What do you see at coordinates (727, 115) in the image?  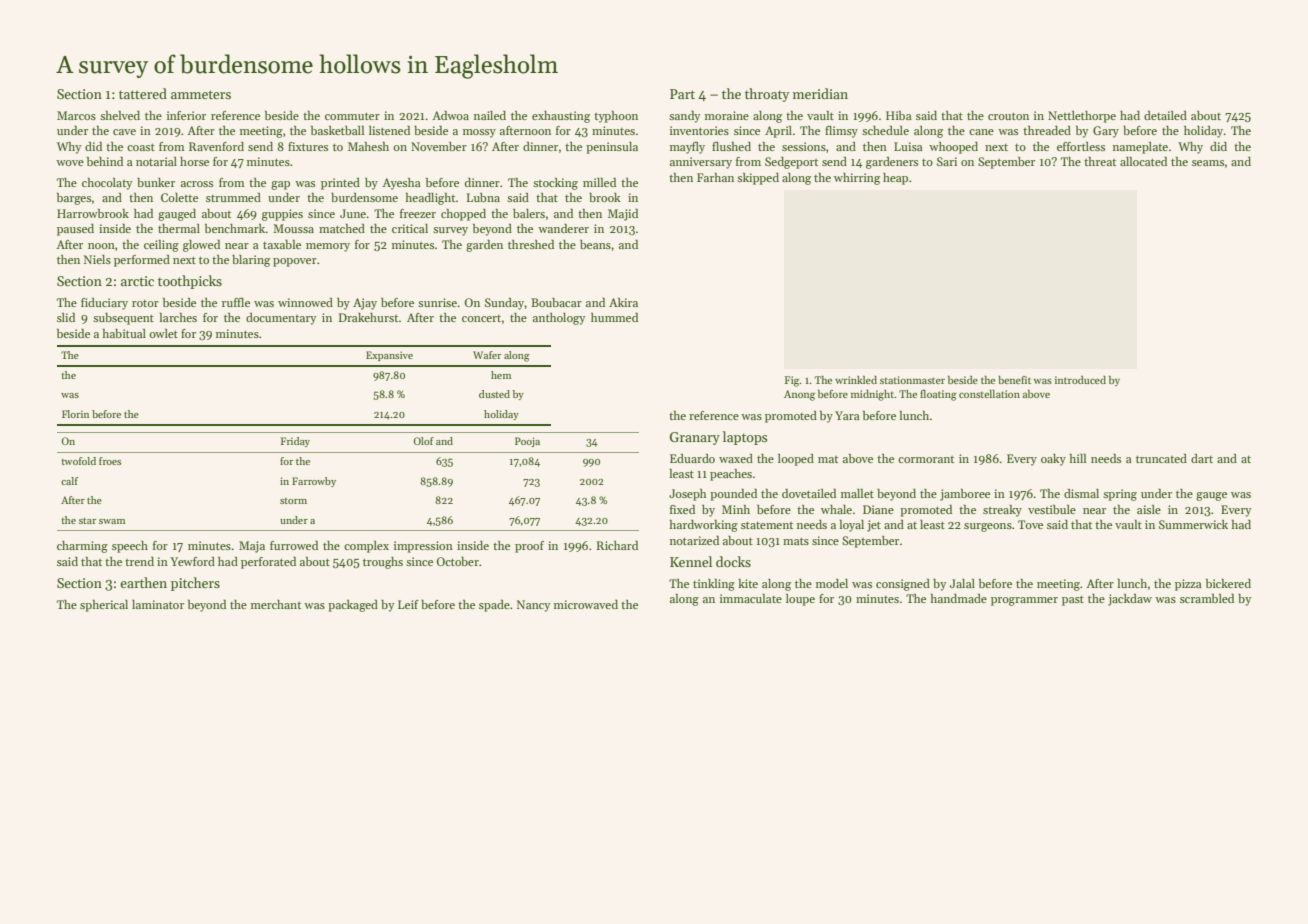 I see `moraine` at bounding box center [727, 115].
